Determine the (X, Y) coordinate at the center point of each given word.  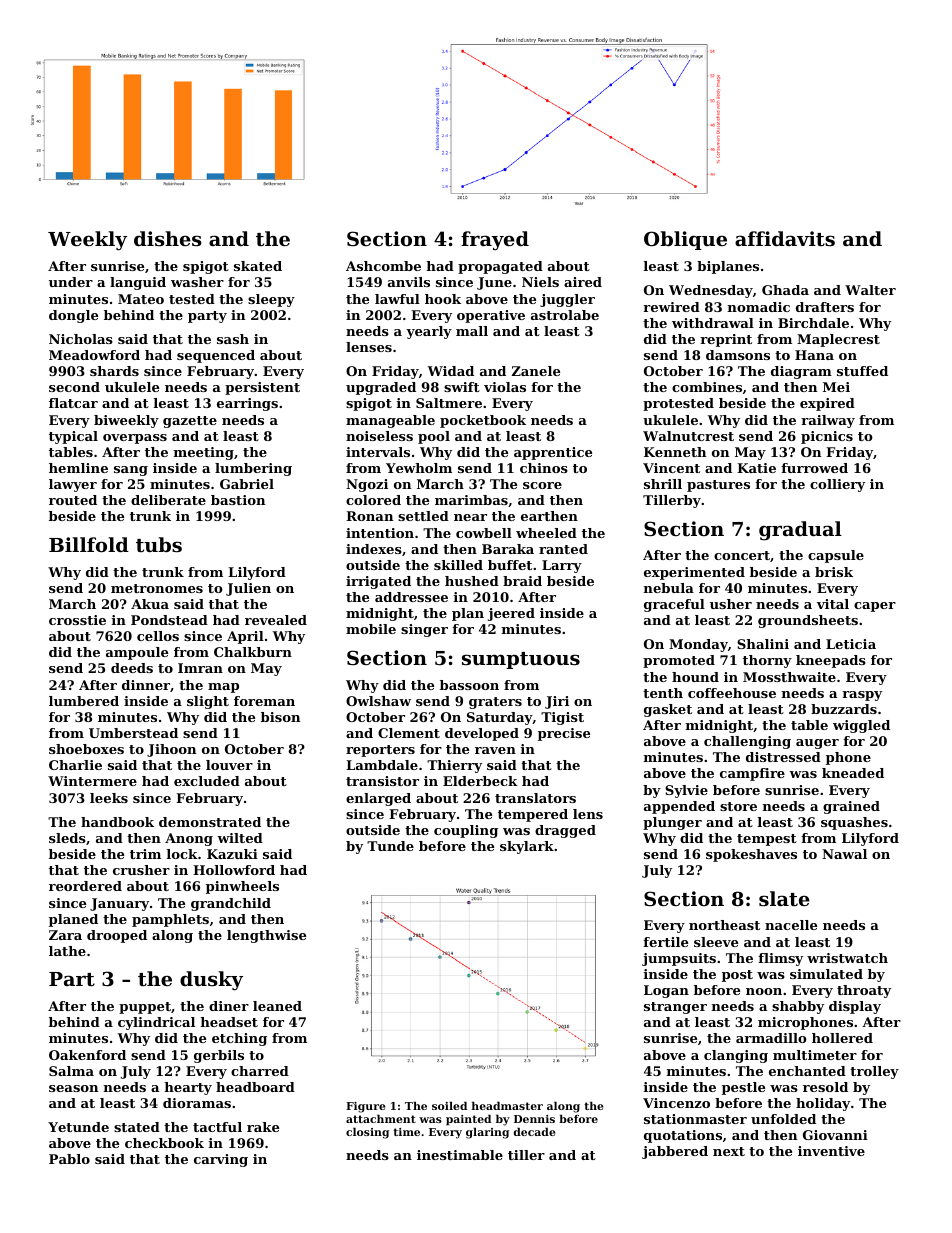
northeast (724, 925)
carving (221, 1160)
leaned (277, 1006)
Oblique (685, 240)
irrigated (378, 582)
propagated (500, 267)
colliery (837, 485)
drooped (117, 936)
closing (367, 1133)
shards (114, 371)
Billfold (89, 544)
